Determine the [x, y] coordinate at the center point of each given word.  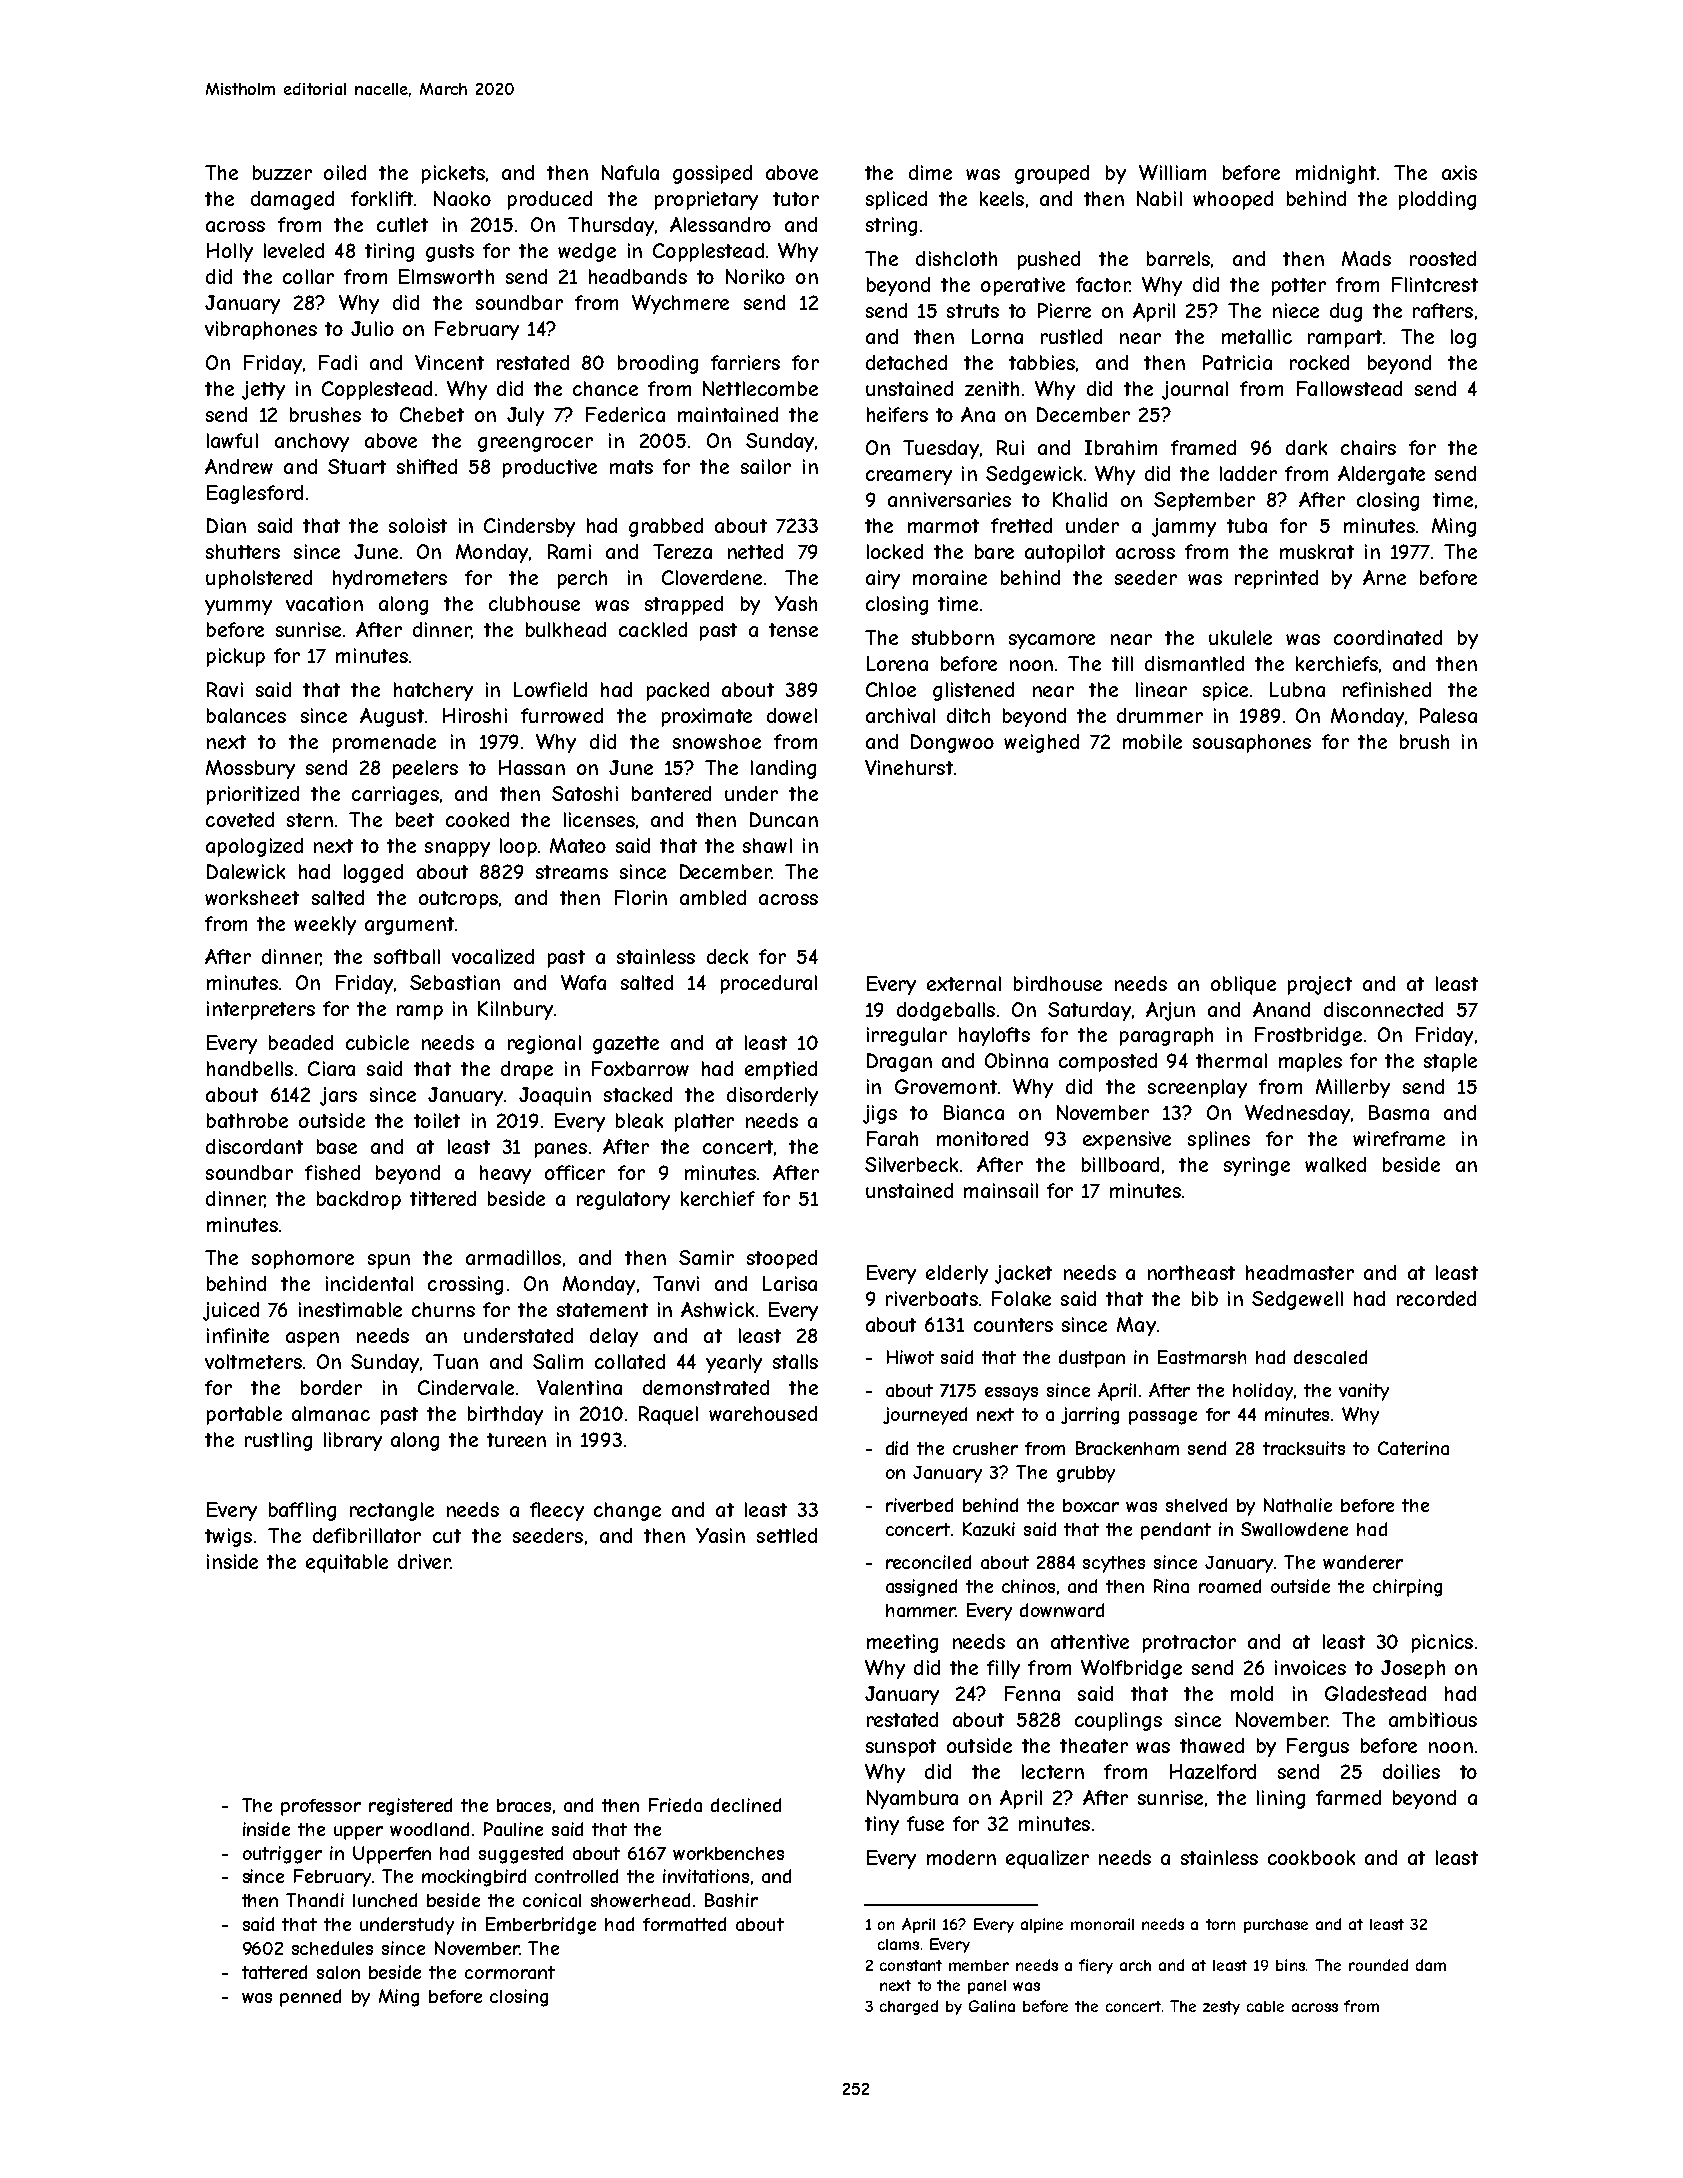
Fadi [338, 362]
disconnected [1383, 1009]
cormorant [510, 1972]
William [1172, 172]
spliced [896, 200]
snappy [457, 849]
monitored [982, 1138]
